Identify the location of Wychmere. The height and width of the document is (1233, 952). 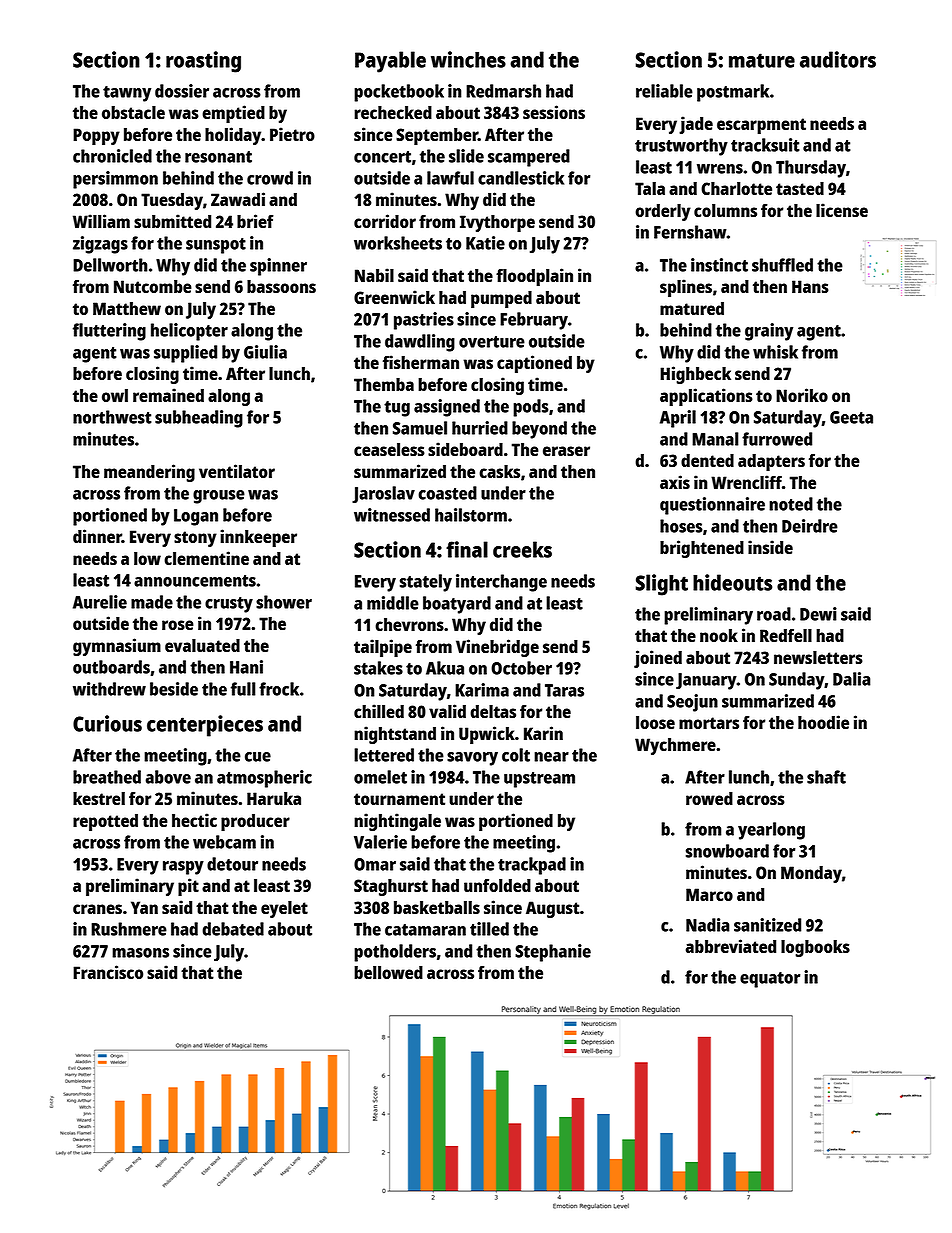
(675, 746).
